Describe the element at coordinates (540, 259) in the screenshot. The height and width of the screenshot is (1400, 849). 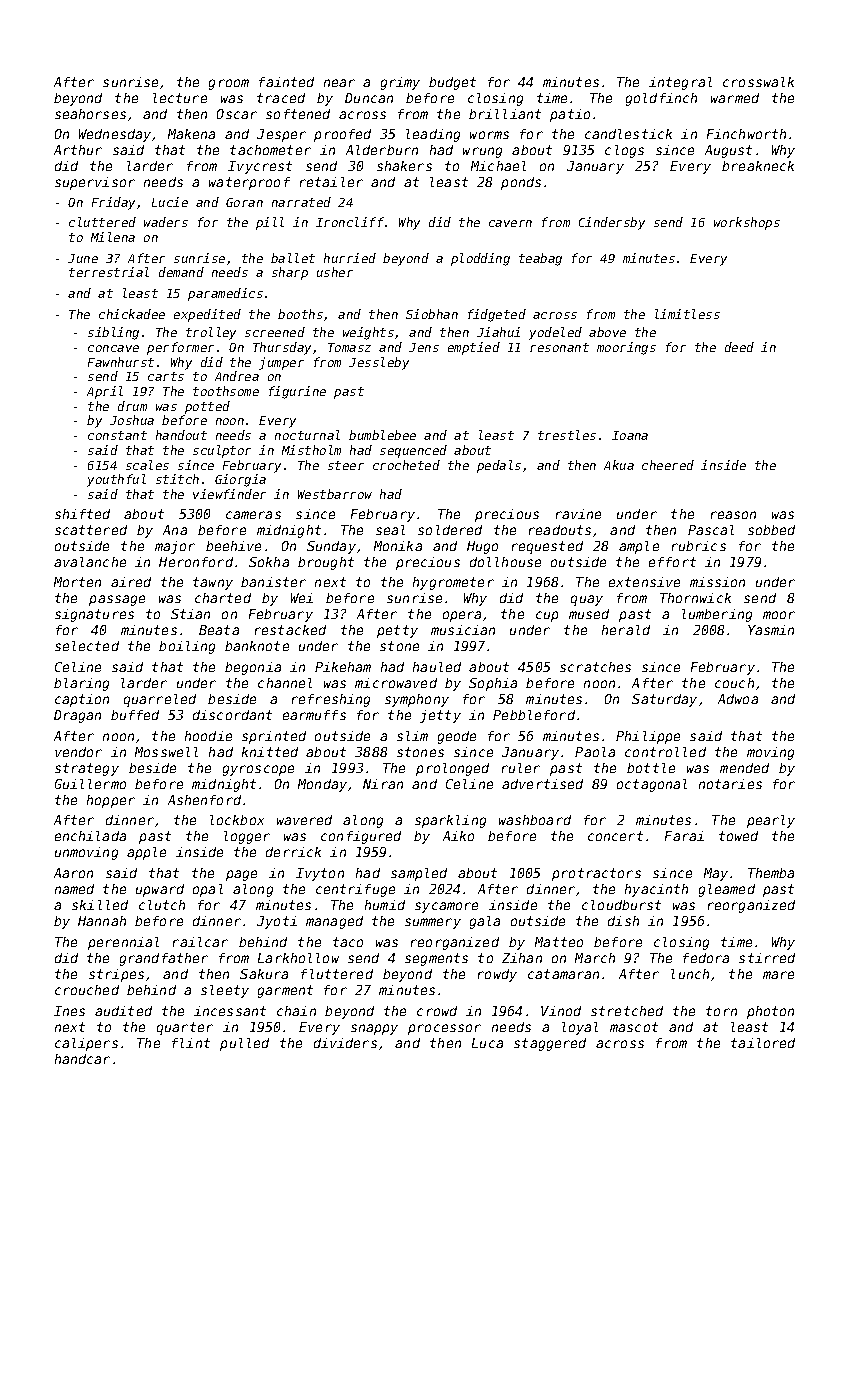
I see `teabag` at that location.
